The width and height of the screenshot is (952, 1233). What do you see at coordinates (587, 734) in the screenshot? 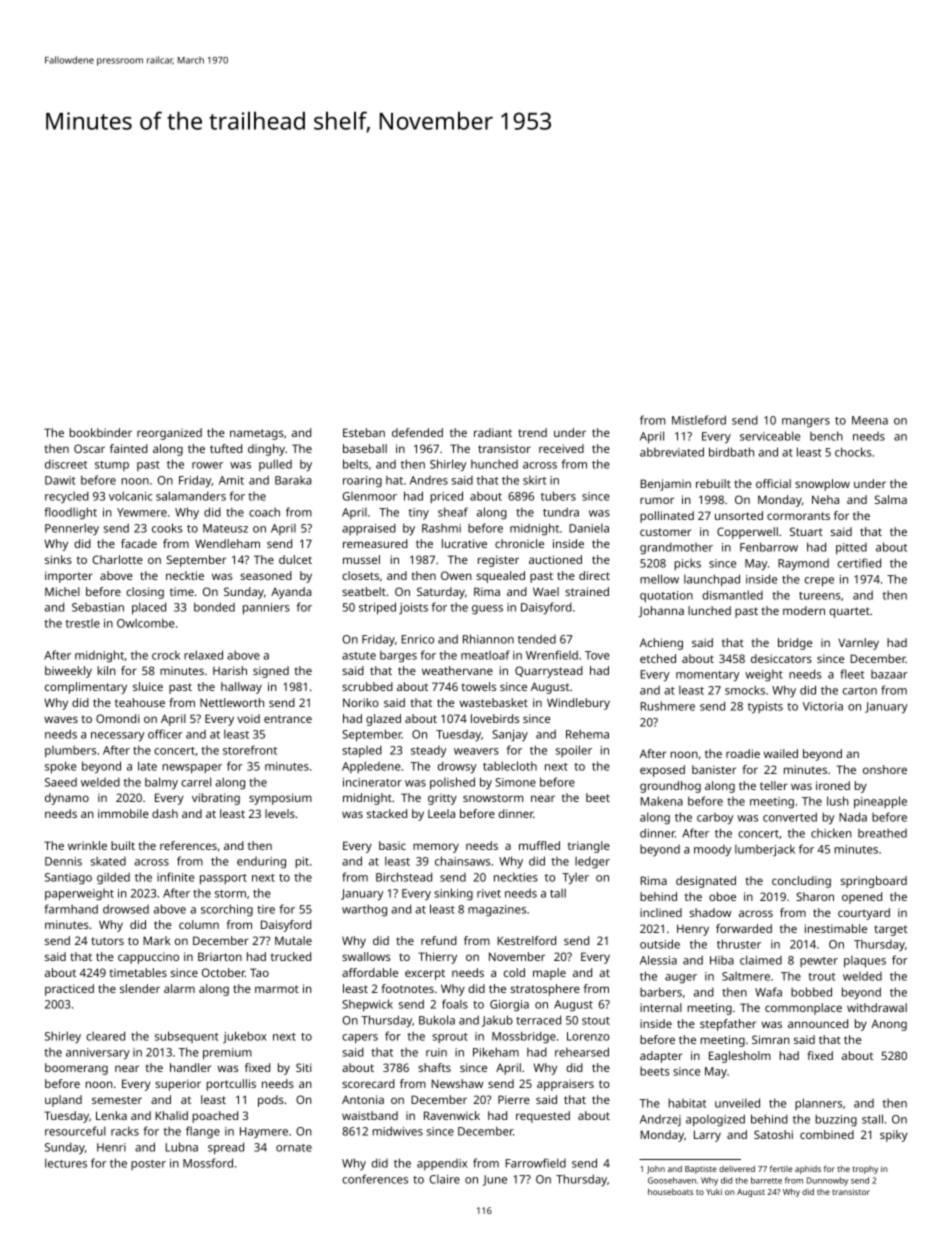
I see `Rehema` at bounding box center [587, 734].
